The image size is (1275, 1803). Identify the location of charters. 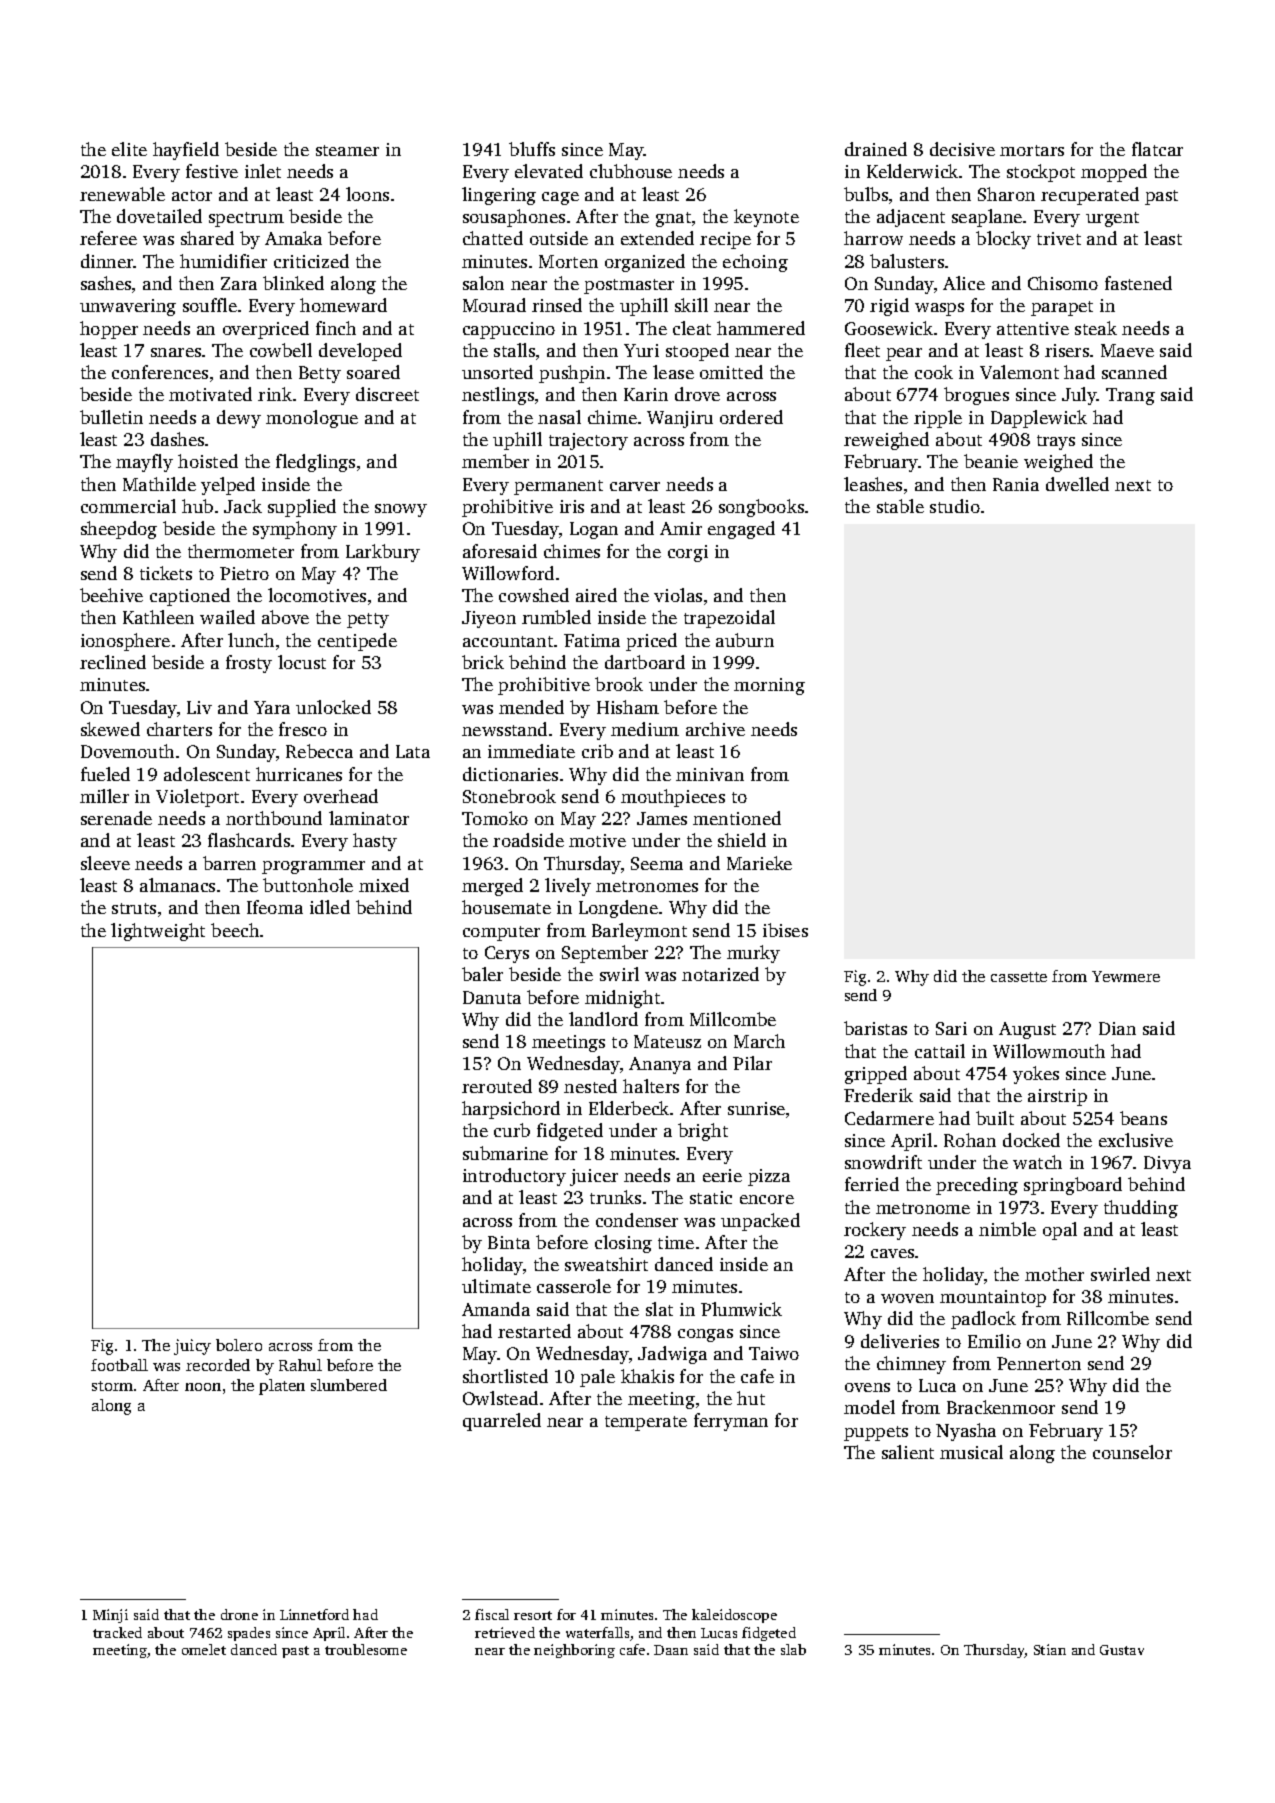
(179, 729).
